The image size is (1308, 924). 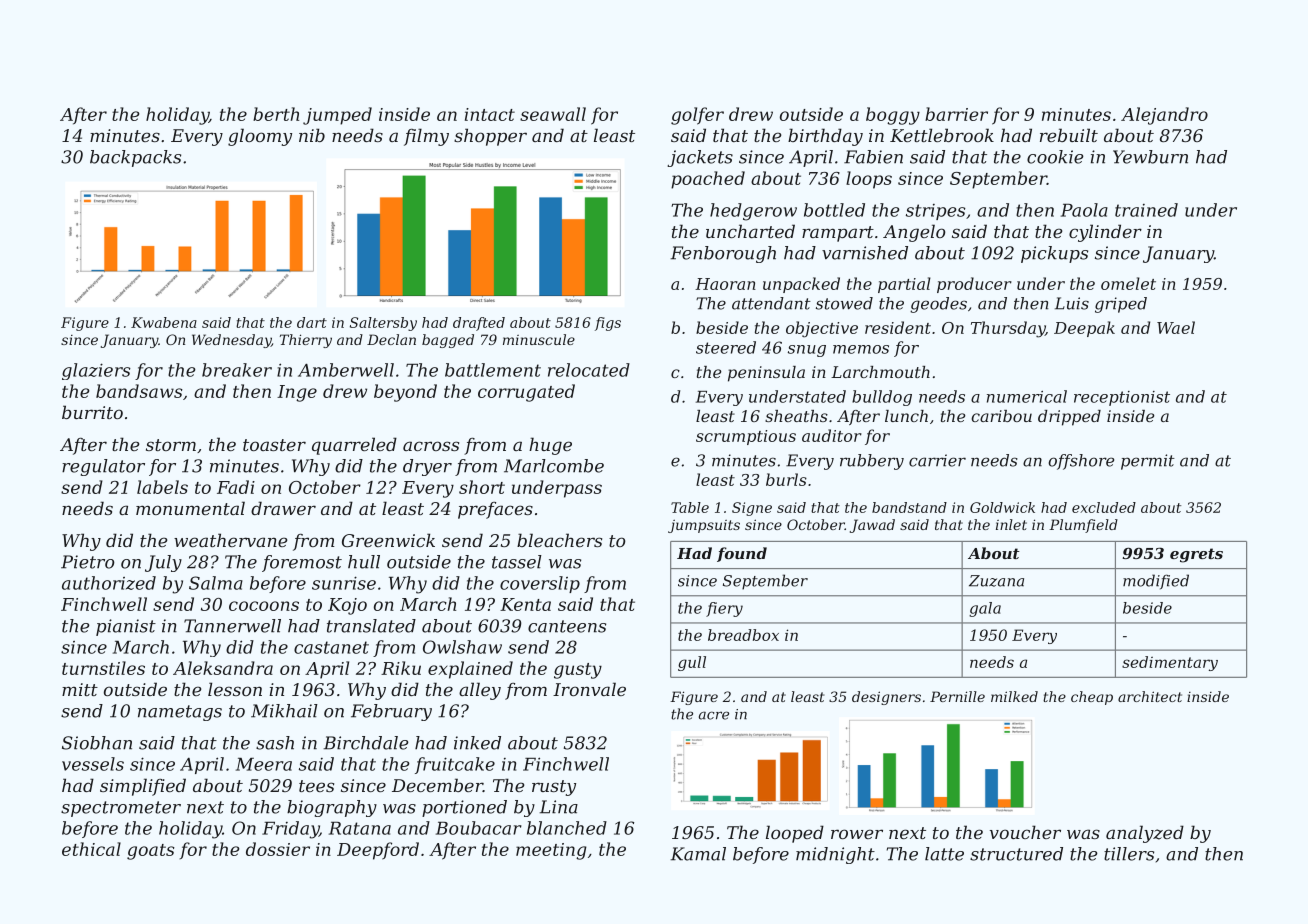 I want to click on excluded, so click(x=1104, y=507).
